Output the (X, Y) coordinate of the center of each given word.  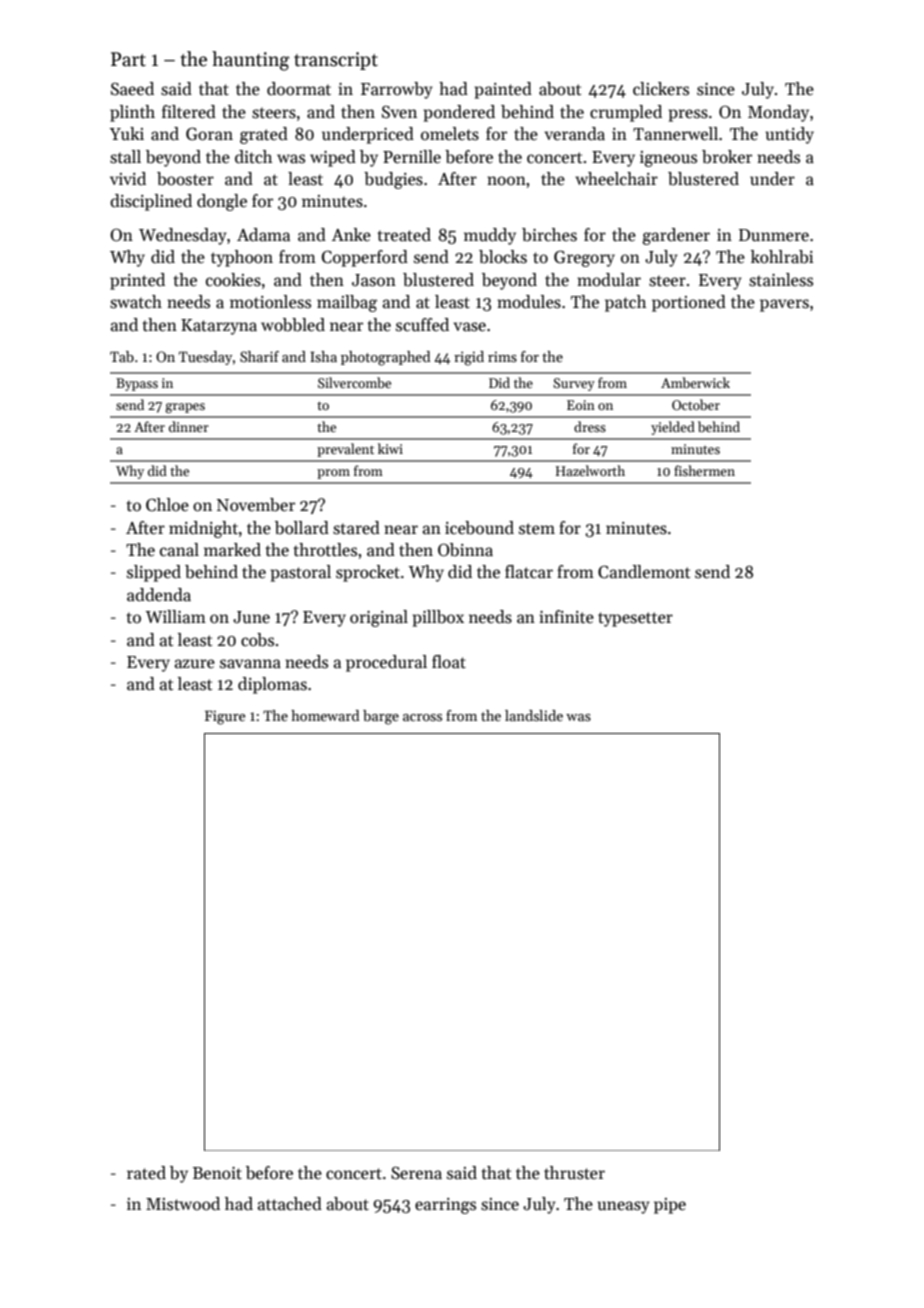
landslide (534, 715)
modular (609, 280)
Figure (225, 717)
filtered (189, 112)
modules (529, 302)
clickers (661, 89)
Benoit (217, 1173)
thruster (574, 1173)
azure (195, 664)
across (422, 717)
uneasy (623, 1207)
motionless (270, 302)
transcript (336, 61)
